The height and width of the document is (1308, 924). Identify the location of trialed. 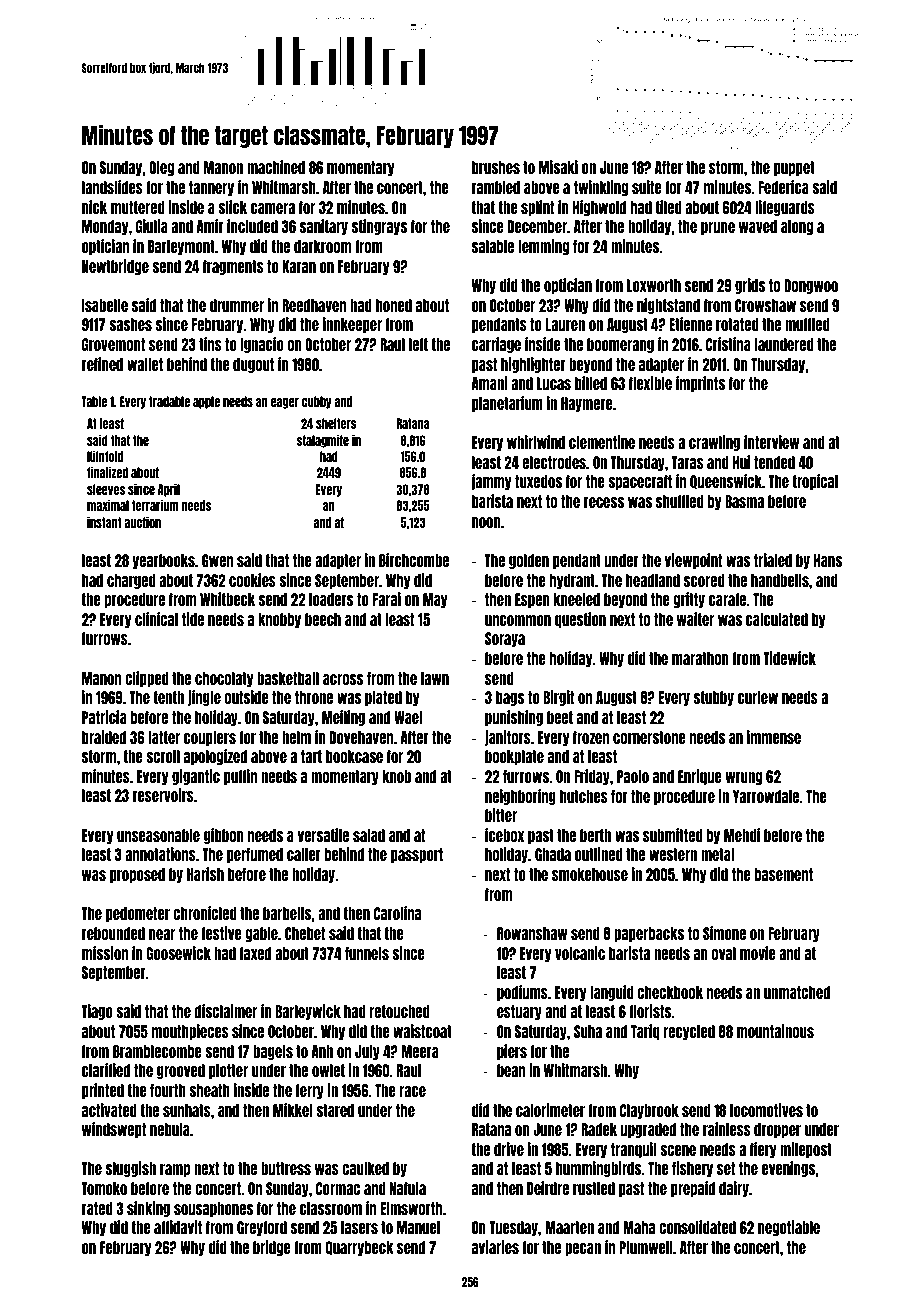
(773, 560).
